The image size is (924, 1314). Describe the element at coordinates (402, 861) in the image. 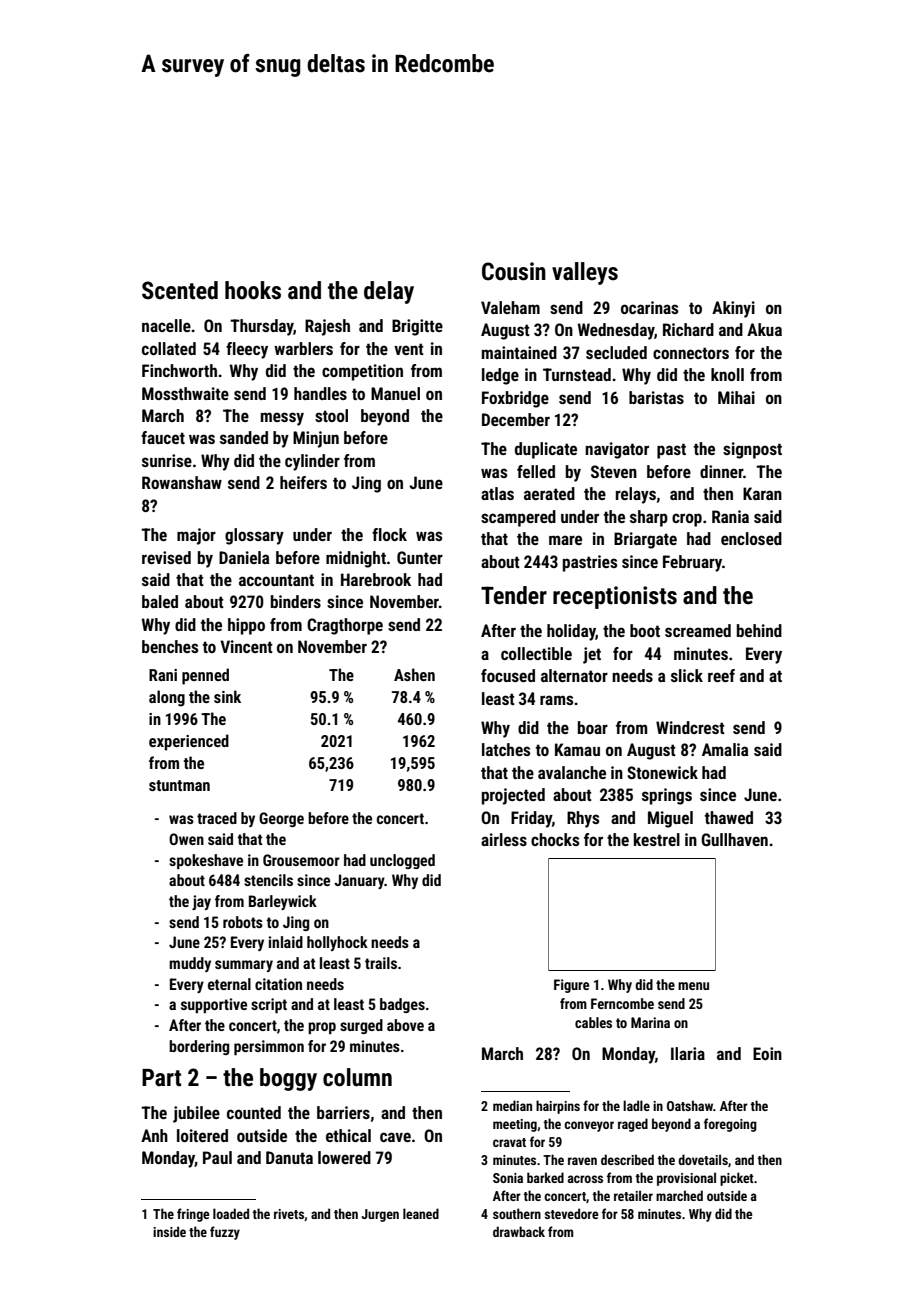

I see `unclogged` at that location.
